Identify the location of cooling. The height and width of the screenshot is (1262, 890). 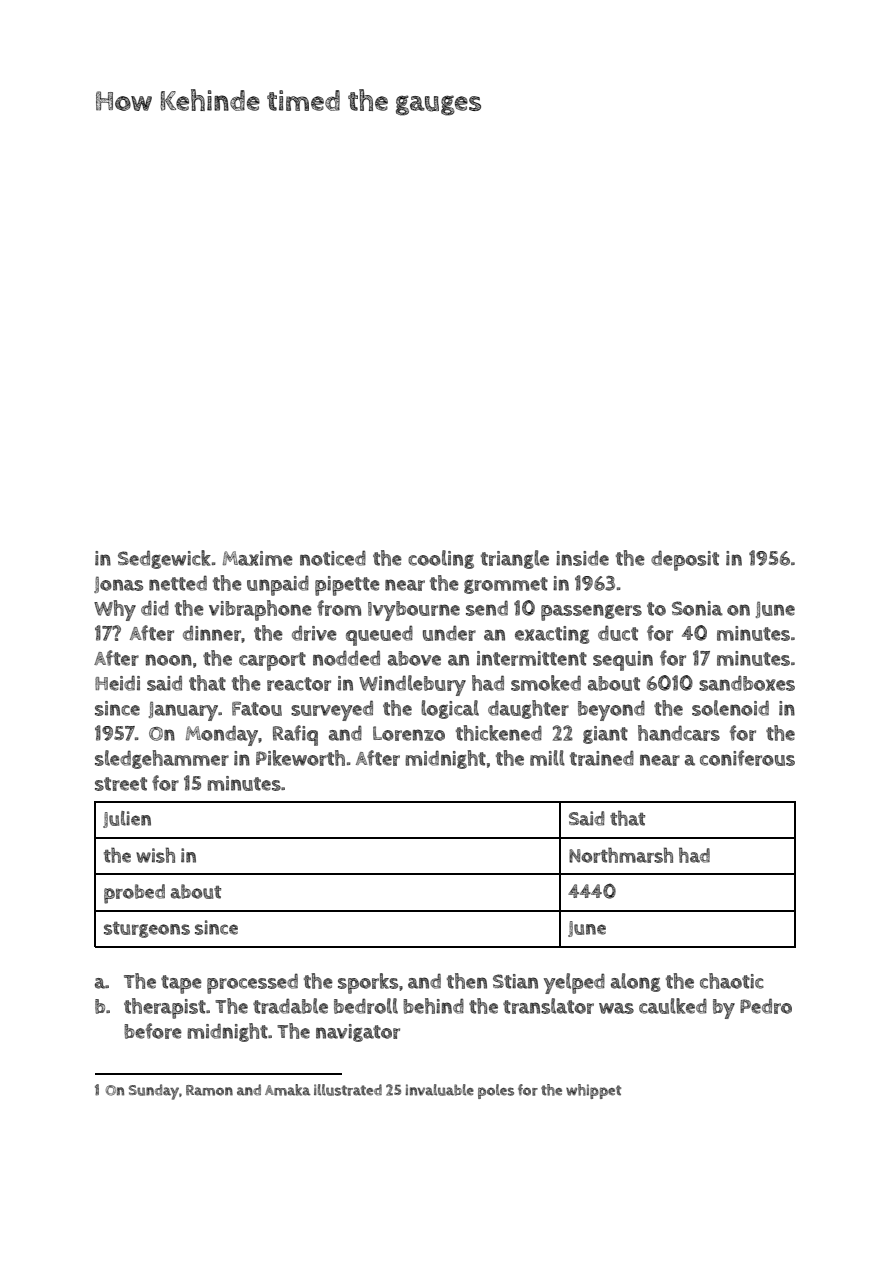
(441, 559).
